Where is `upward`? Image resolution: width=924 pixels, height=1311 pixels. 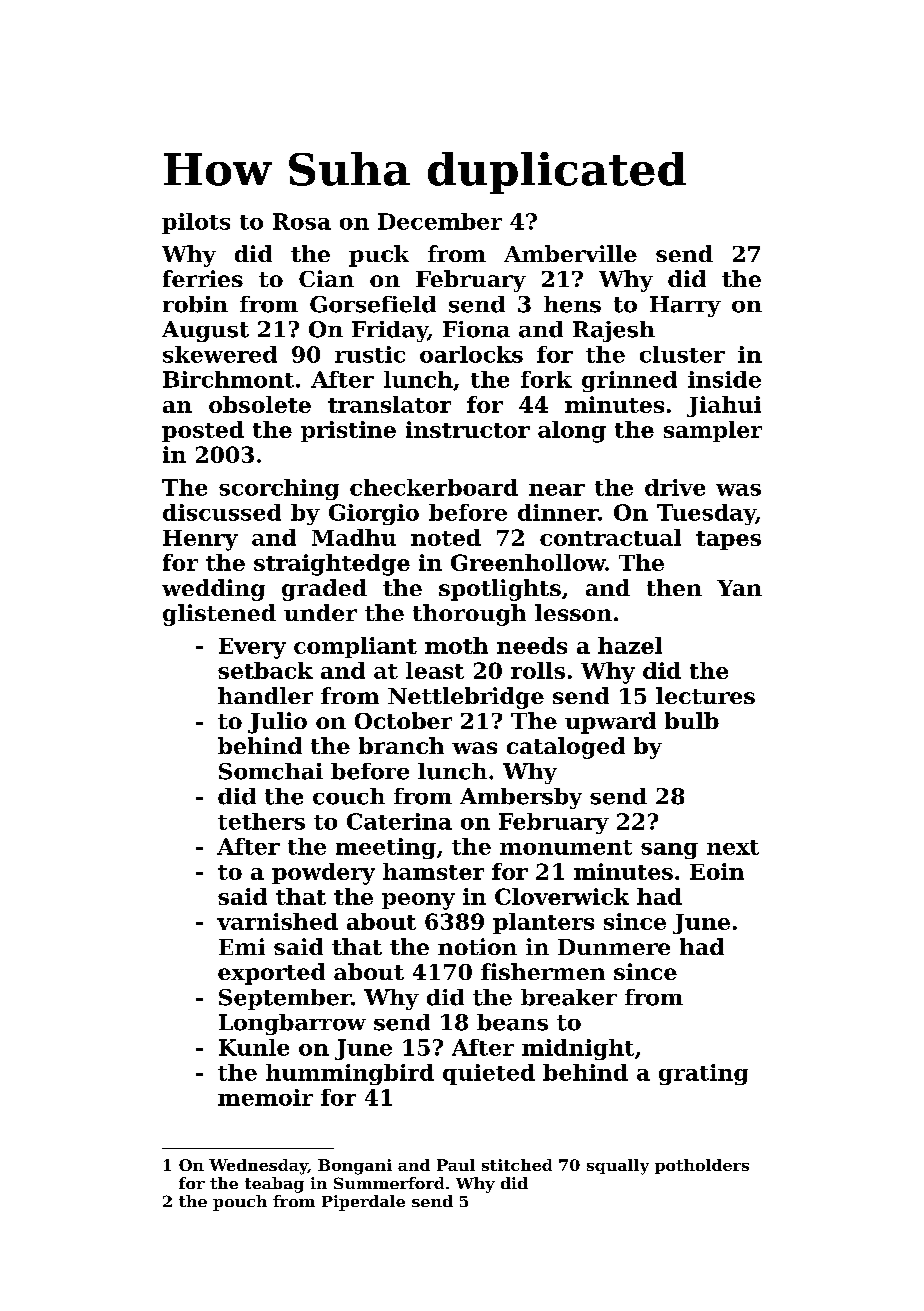 upward is located at coordinates (610, 723).
